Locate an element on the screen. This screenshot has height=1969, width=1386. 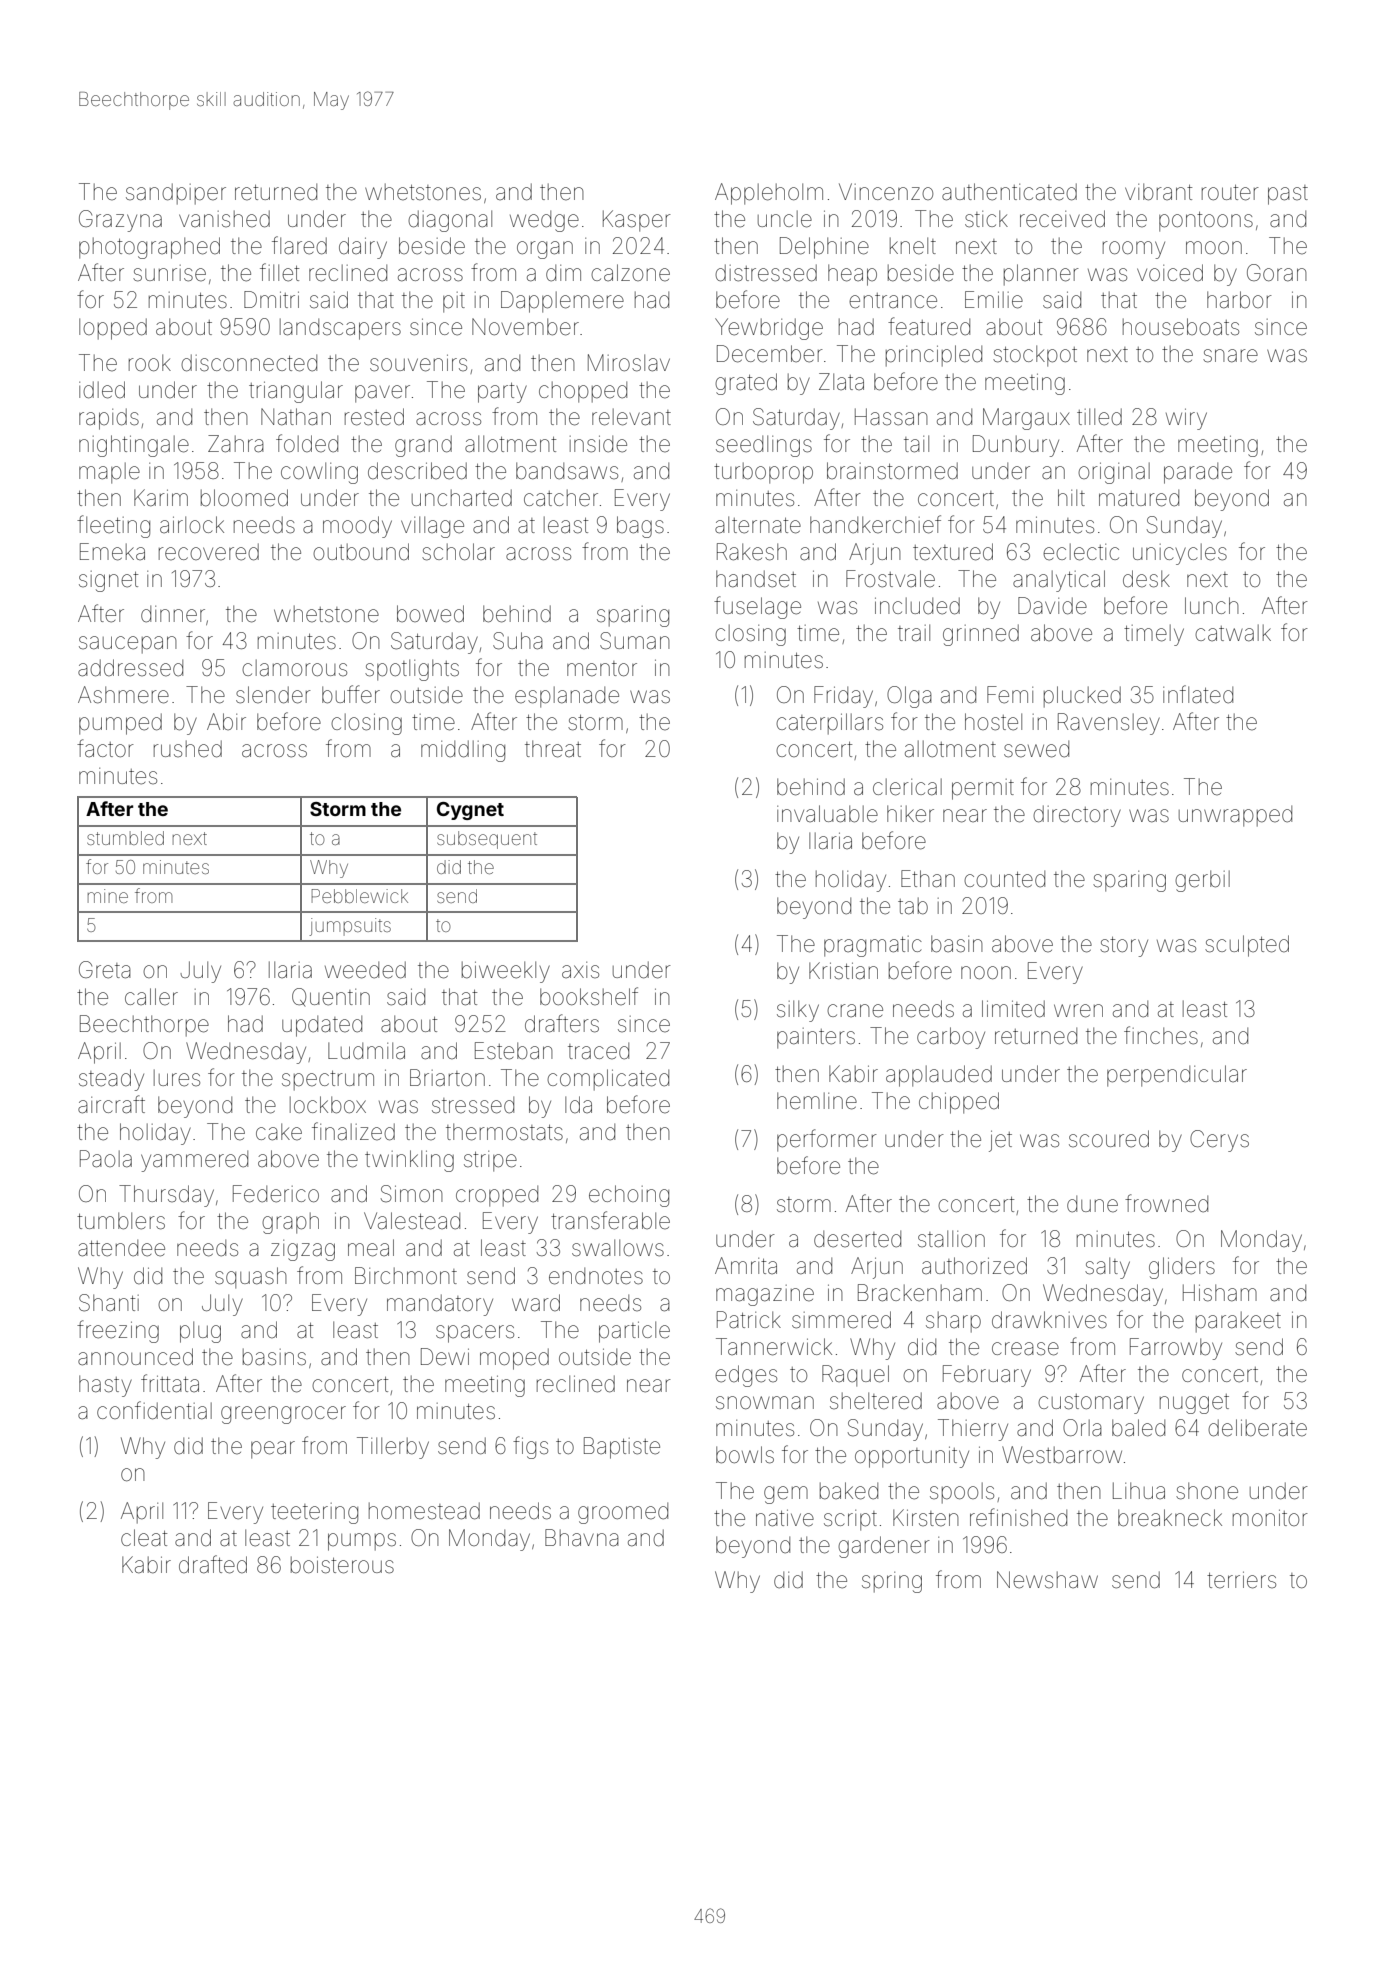
permit is located at coordinates (983, 789).
